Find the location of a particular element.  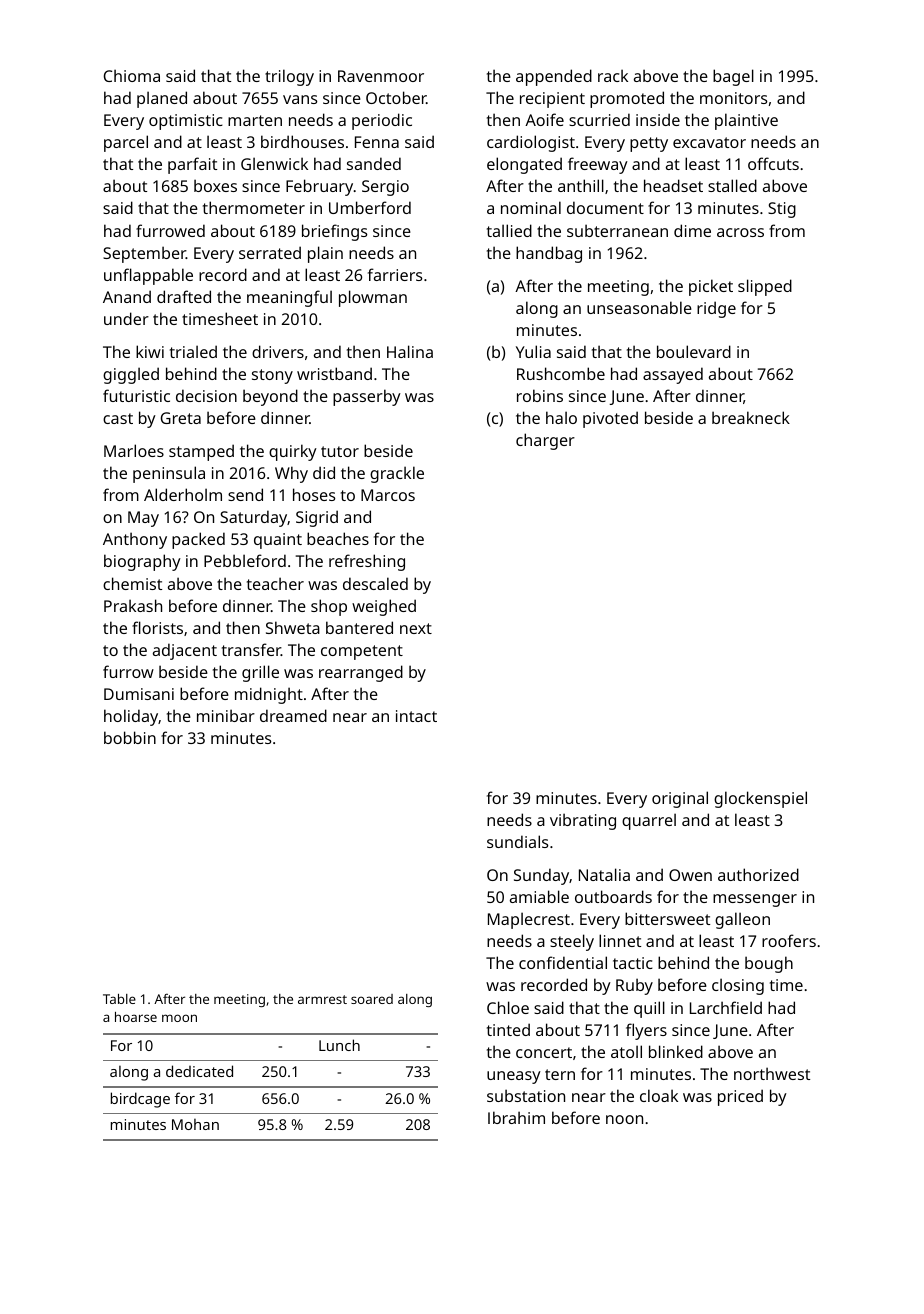

confidential is located at coordinates (563, 962).
